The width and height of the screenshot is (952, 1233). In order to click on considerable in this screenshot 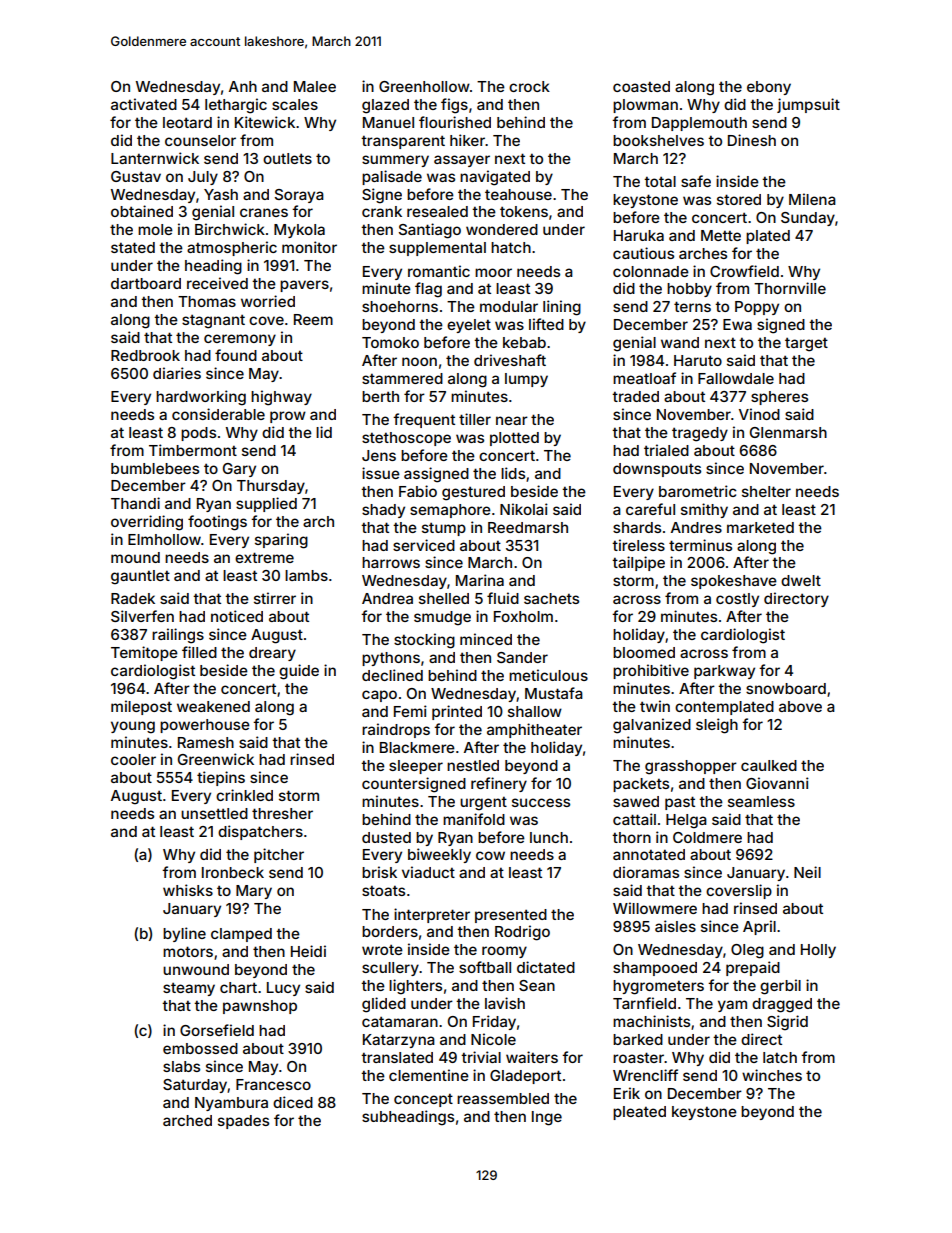, I will do `click(218, 414)`.
